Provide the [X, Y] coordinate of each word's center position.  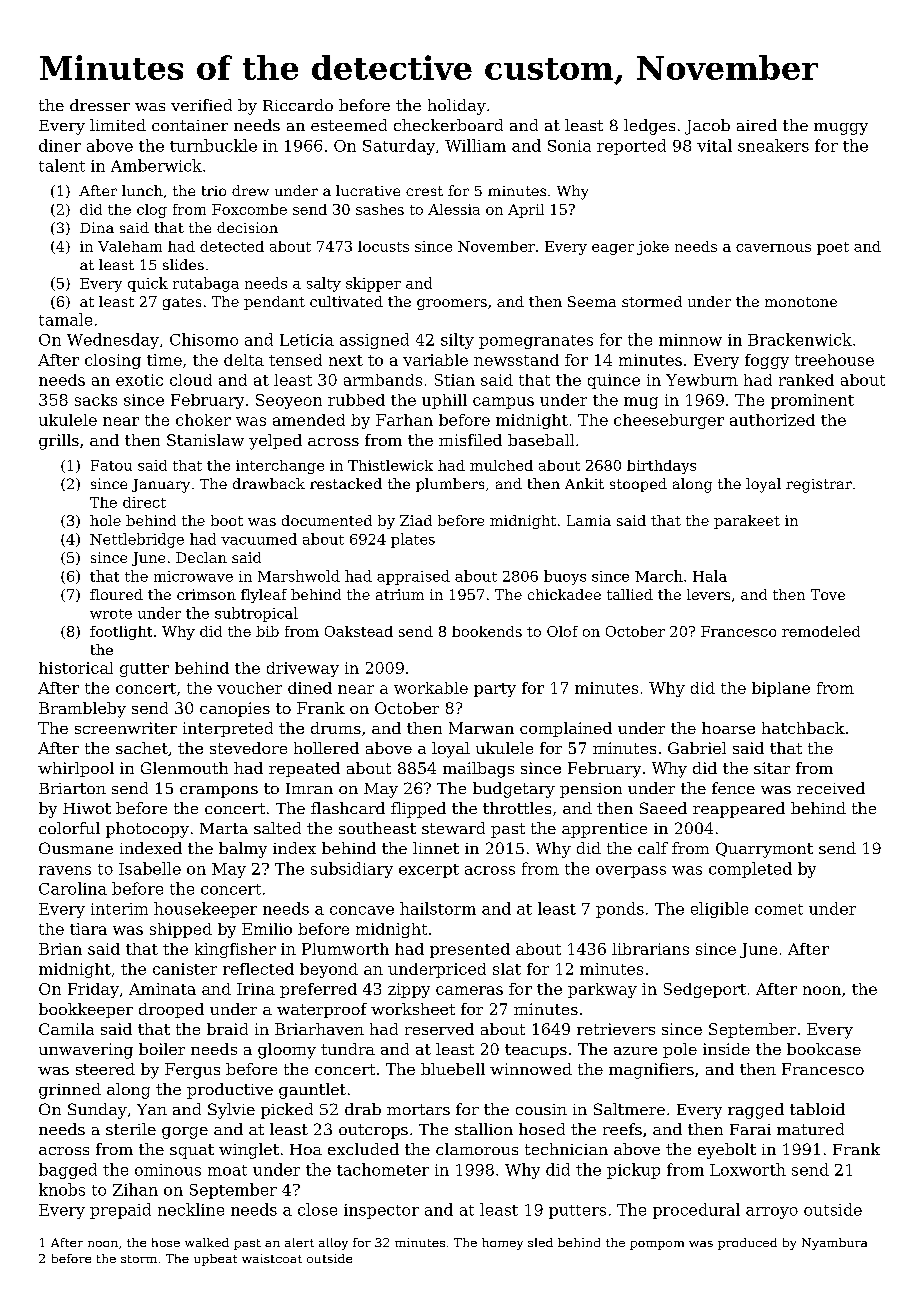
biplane [781, 689]
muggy [841, 129]
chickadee [564, 594]
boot [227, 520]
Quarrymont [764, 850]
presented [470, 950]
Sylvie [231, 1111]
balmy [243, 850]
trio [214, 191]
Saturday [399, 147]
